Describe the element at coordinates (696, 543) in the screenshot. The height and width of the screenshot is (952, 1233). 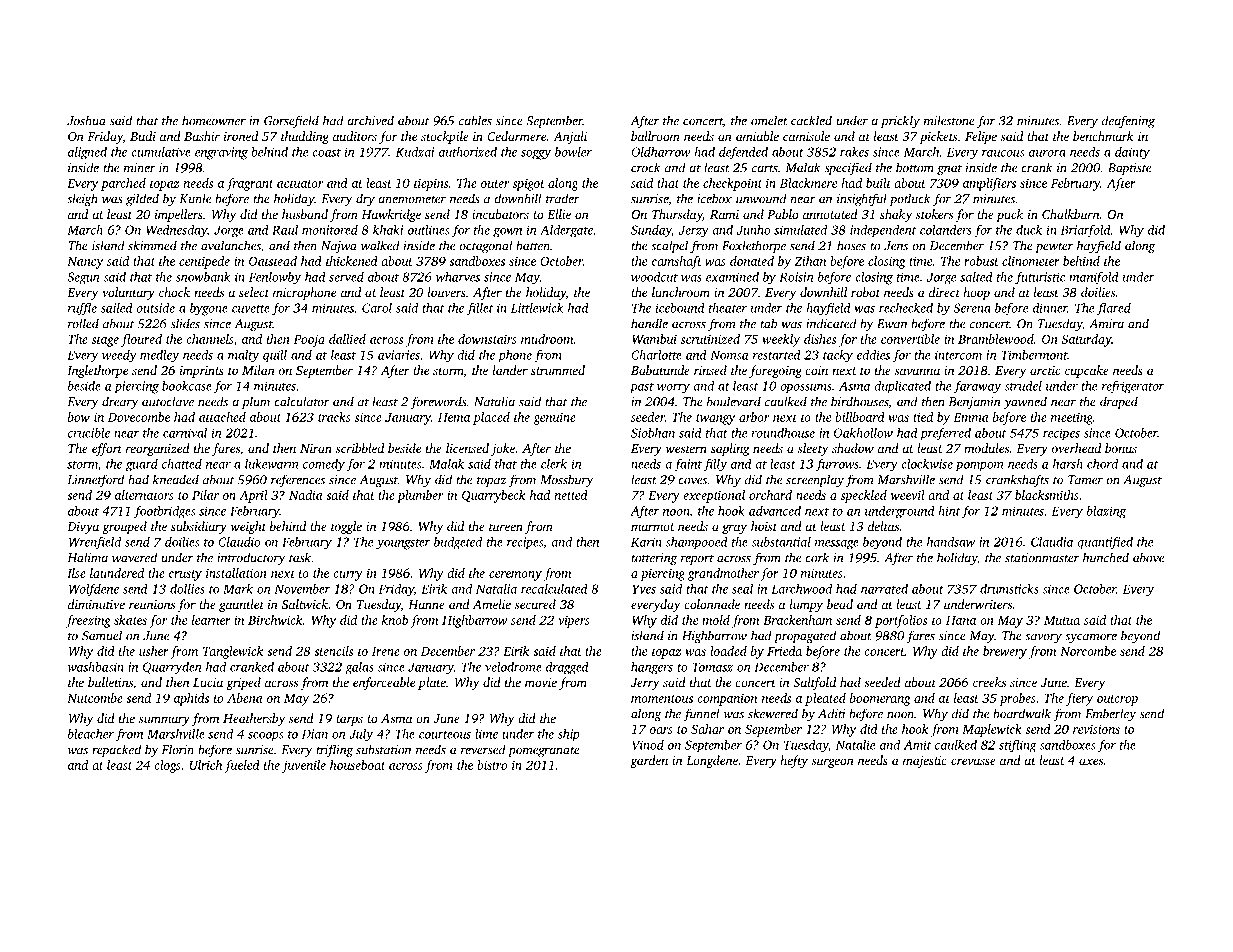
I see `shampooed` at that location.
